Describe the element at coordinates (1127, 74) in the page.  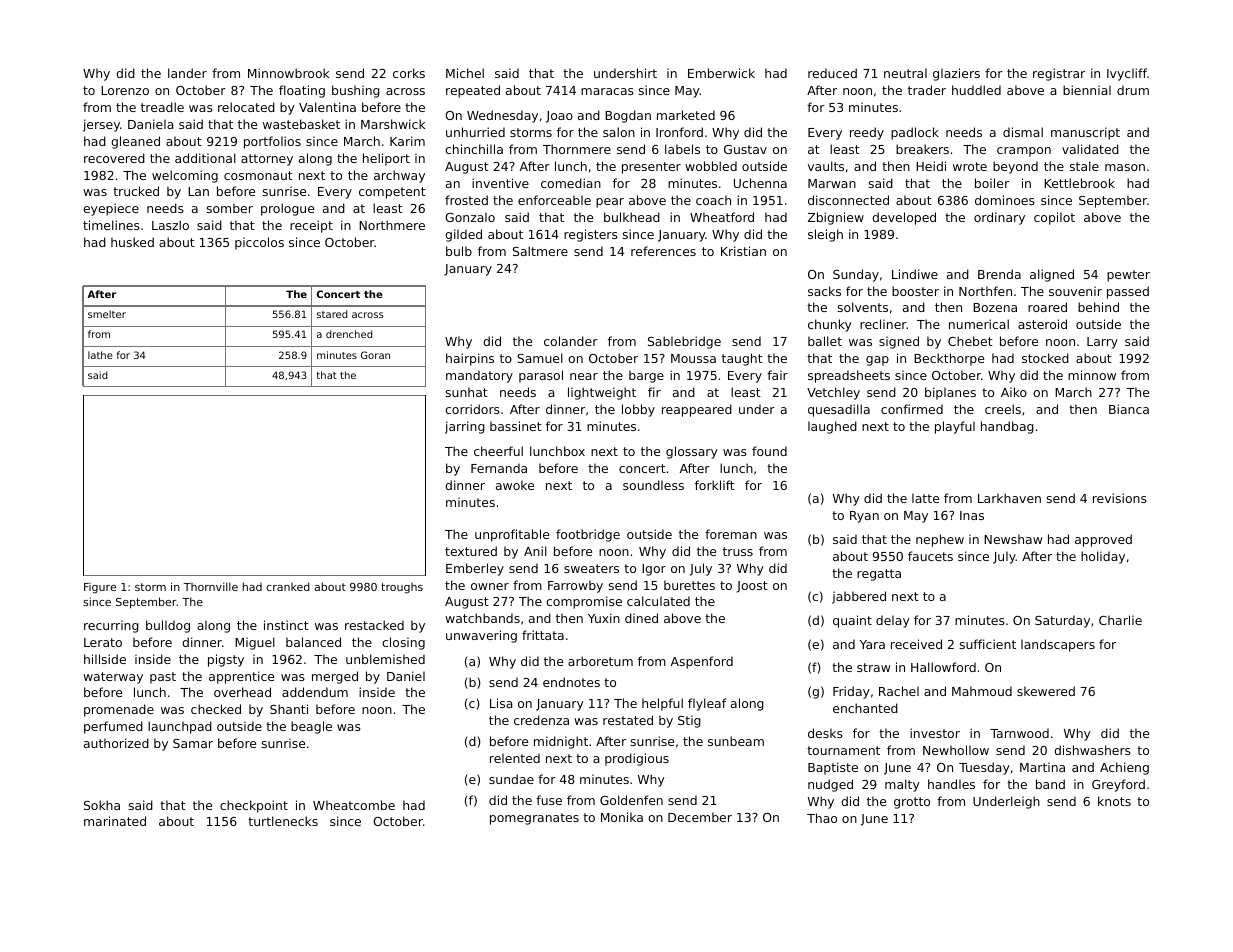
I see `Ivycliff` at that location.
